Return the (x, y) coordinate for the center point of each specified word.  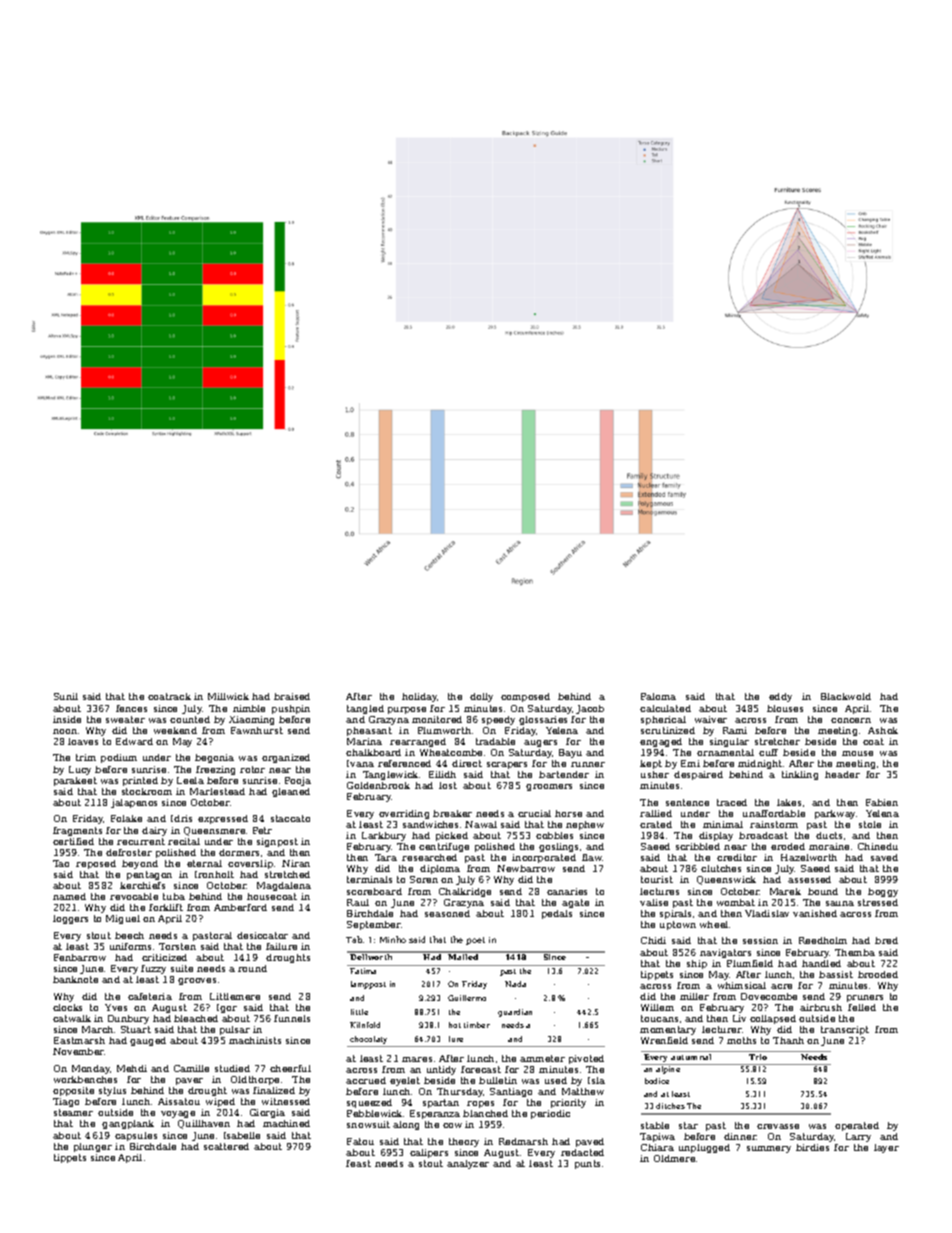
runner (588, 764)
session (760, 940)
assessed (809, 879)
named (69, 896)
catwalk (72, 1018)
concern (851, 720)
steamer (73, 1112)
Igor (227, 1008)
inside (67, 719)
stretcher (777, 741)
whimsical (742, 985)
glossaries (543, 720)
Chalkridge (465, 892)
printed (140, 781)
